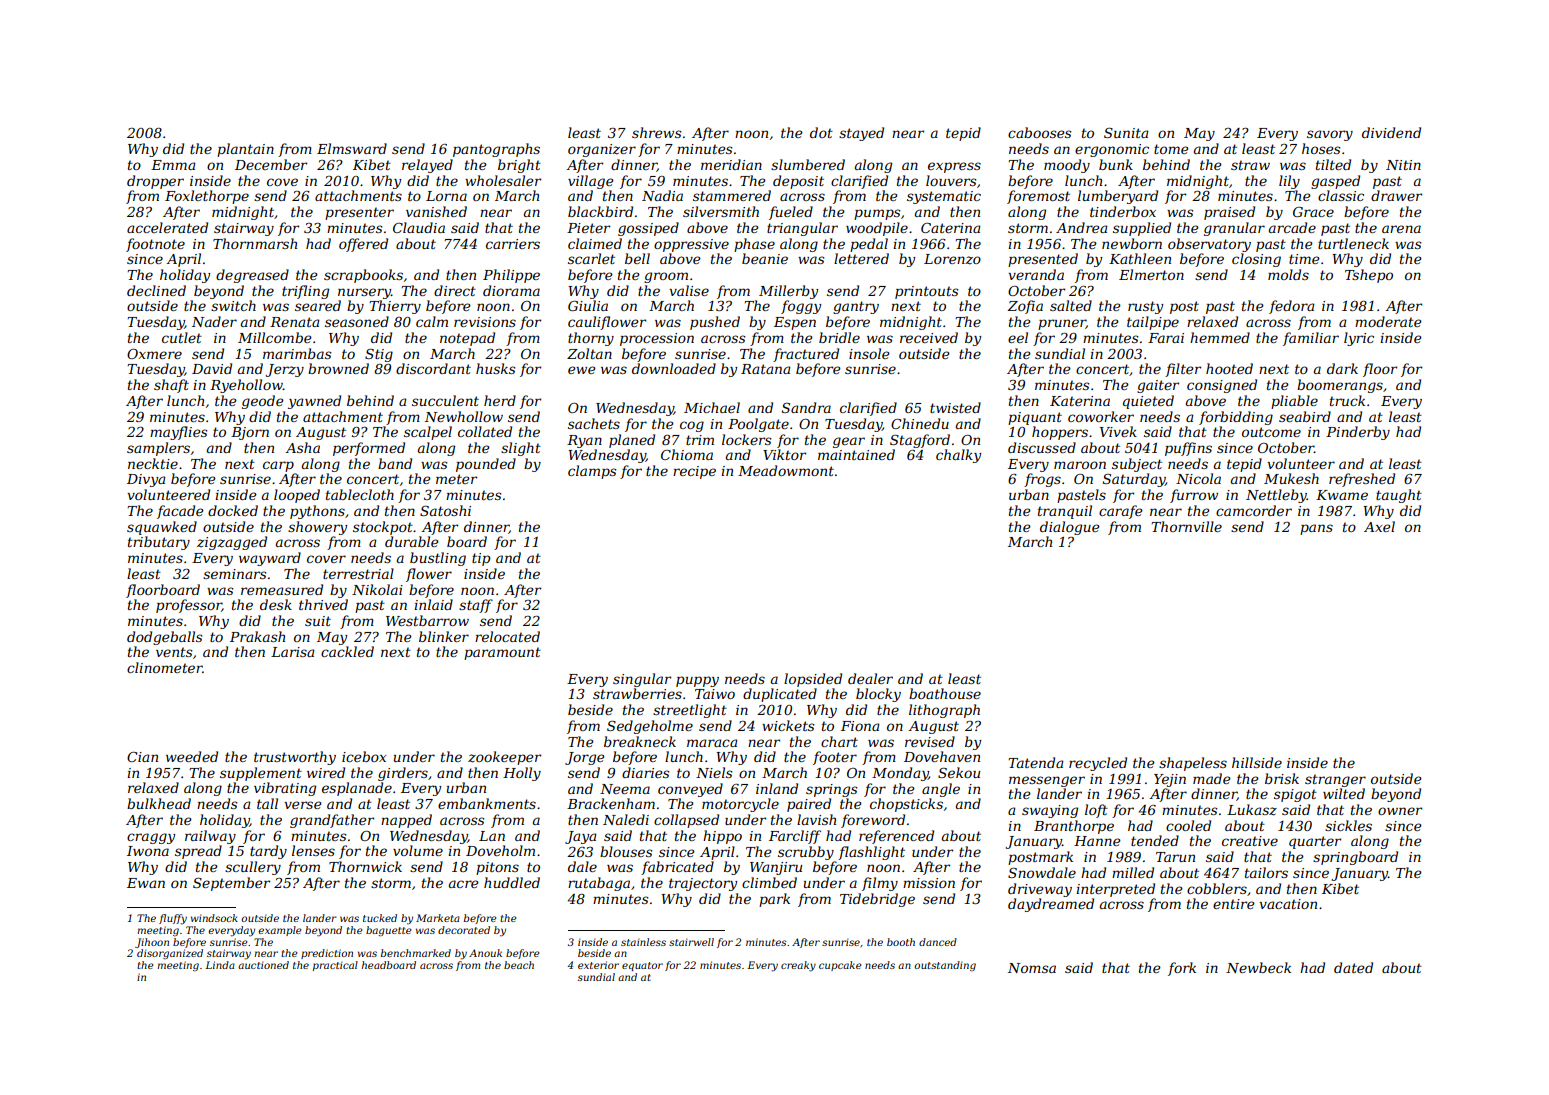 This screenshot has width=1549, height=1095. Describe the element at coordinates (1391, 132) in the screenshot. I see `dividend` at that location.
